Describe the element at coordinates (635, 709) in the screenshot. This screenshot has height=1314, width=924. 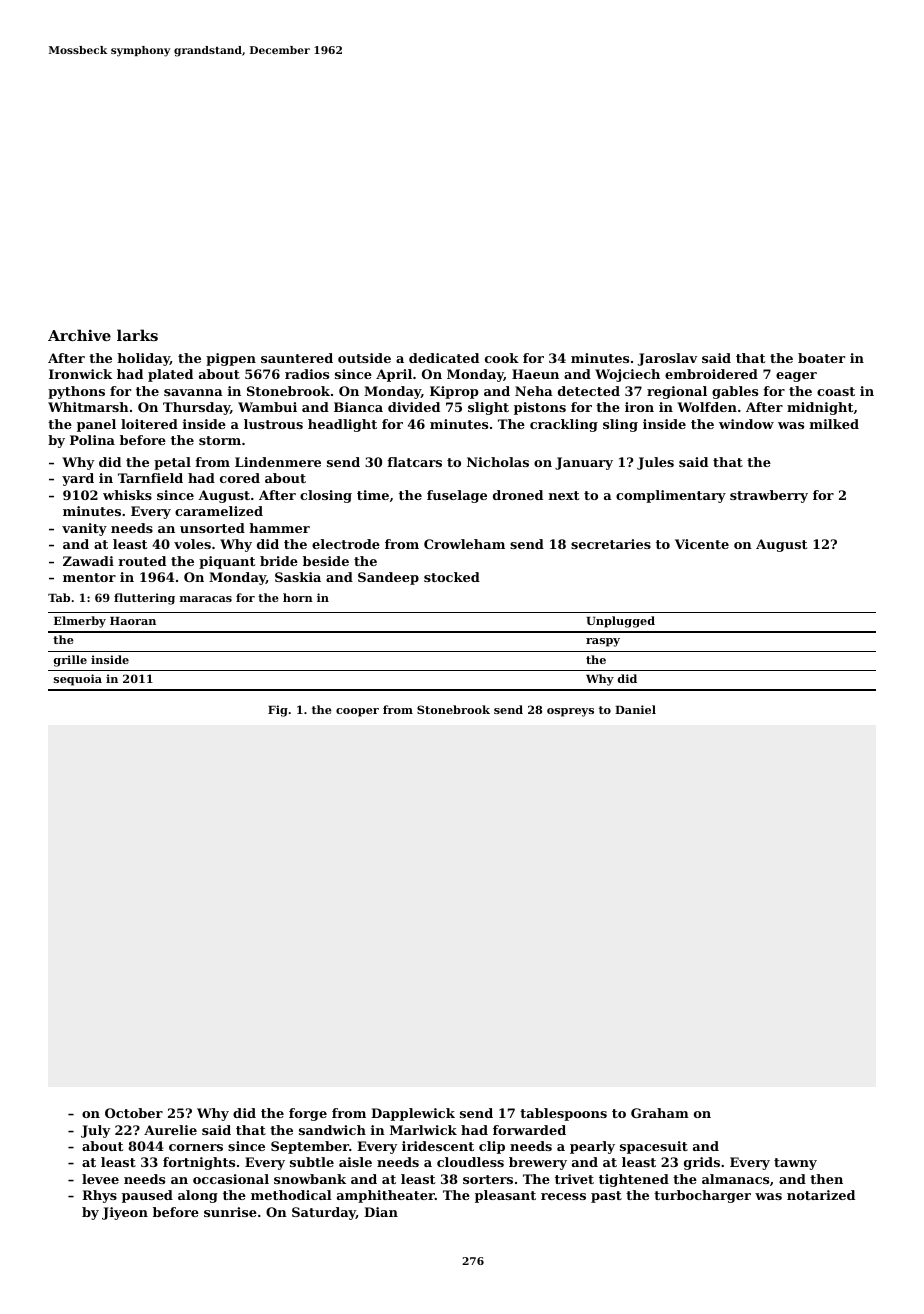
I see `Daniel` at that location.
